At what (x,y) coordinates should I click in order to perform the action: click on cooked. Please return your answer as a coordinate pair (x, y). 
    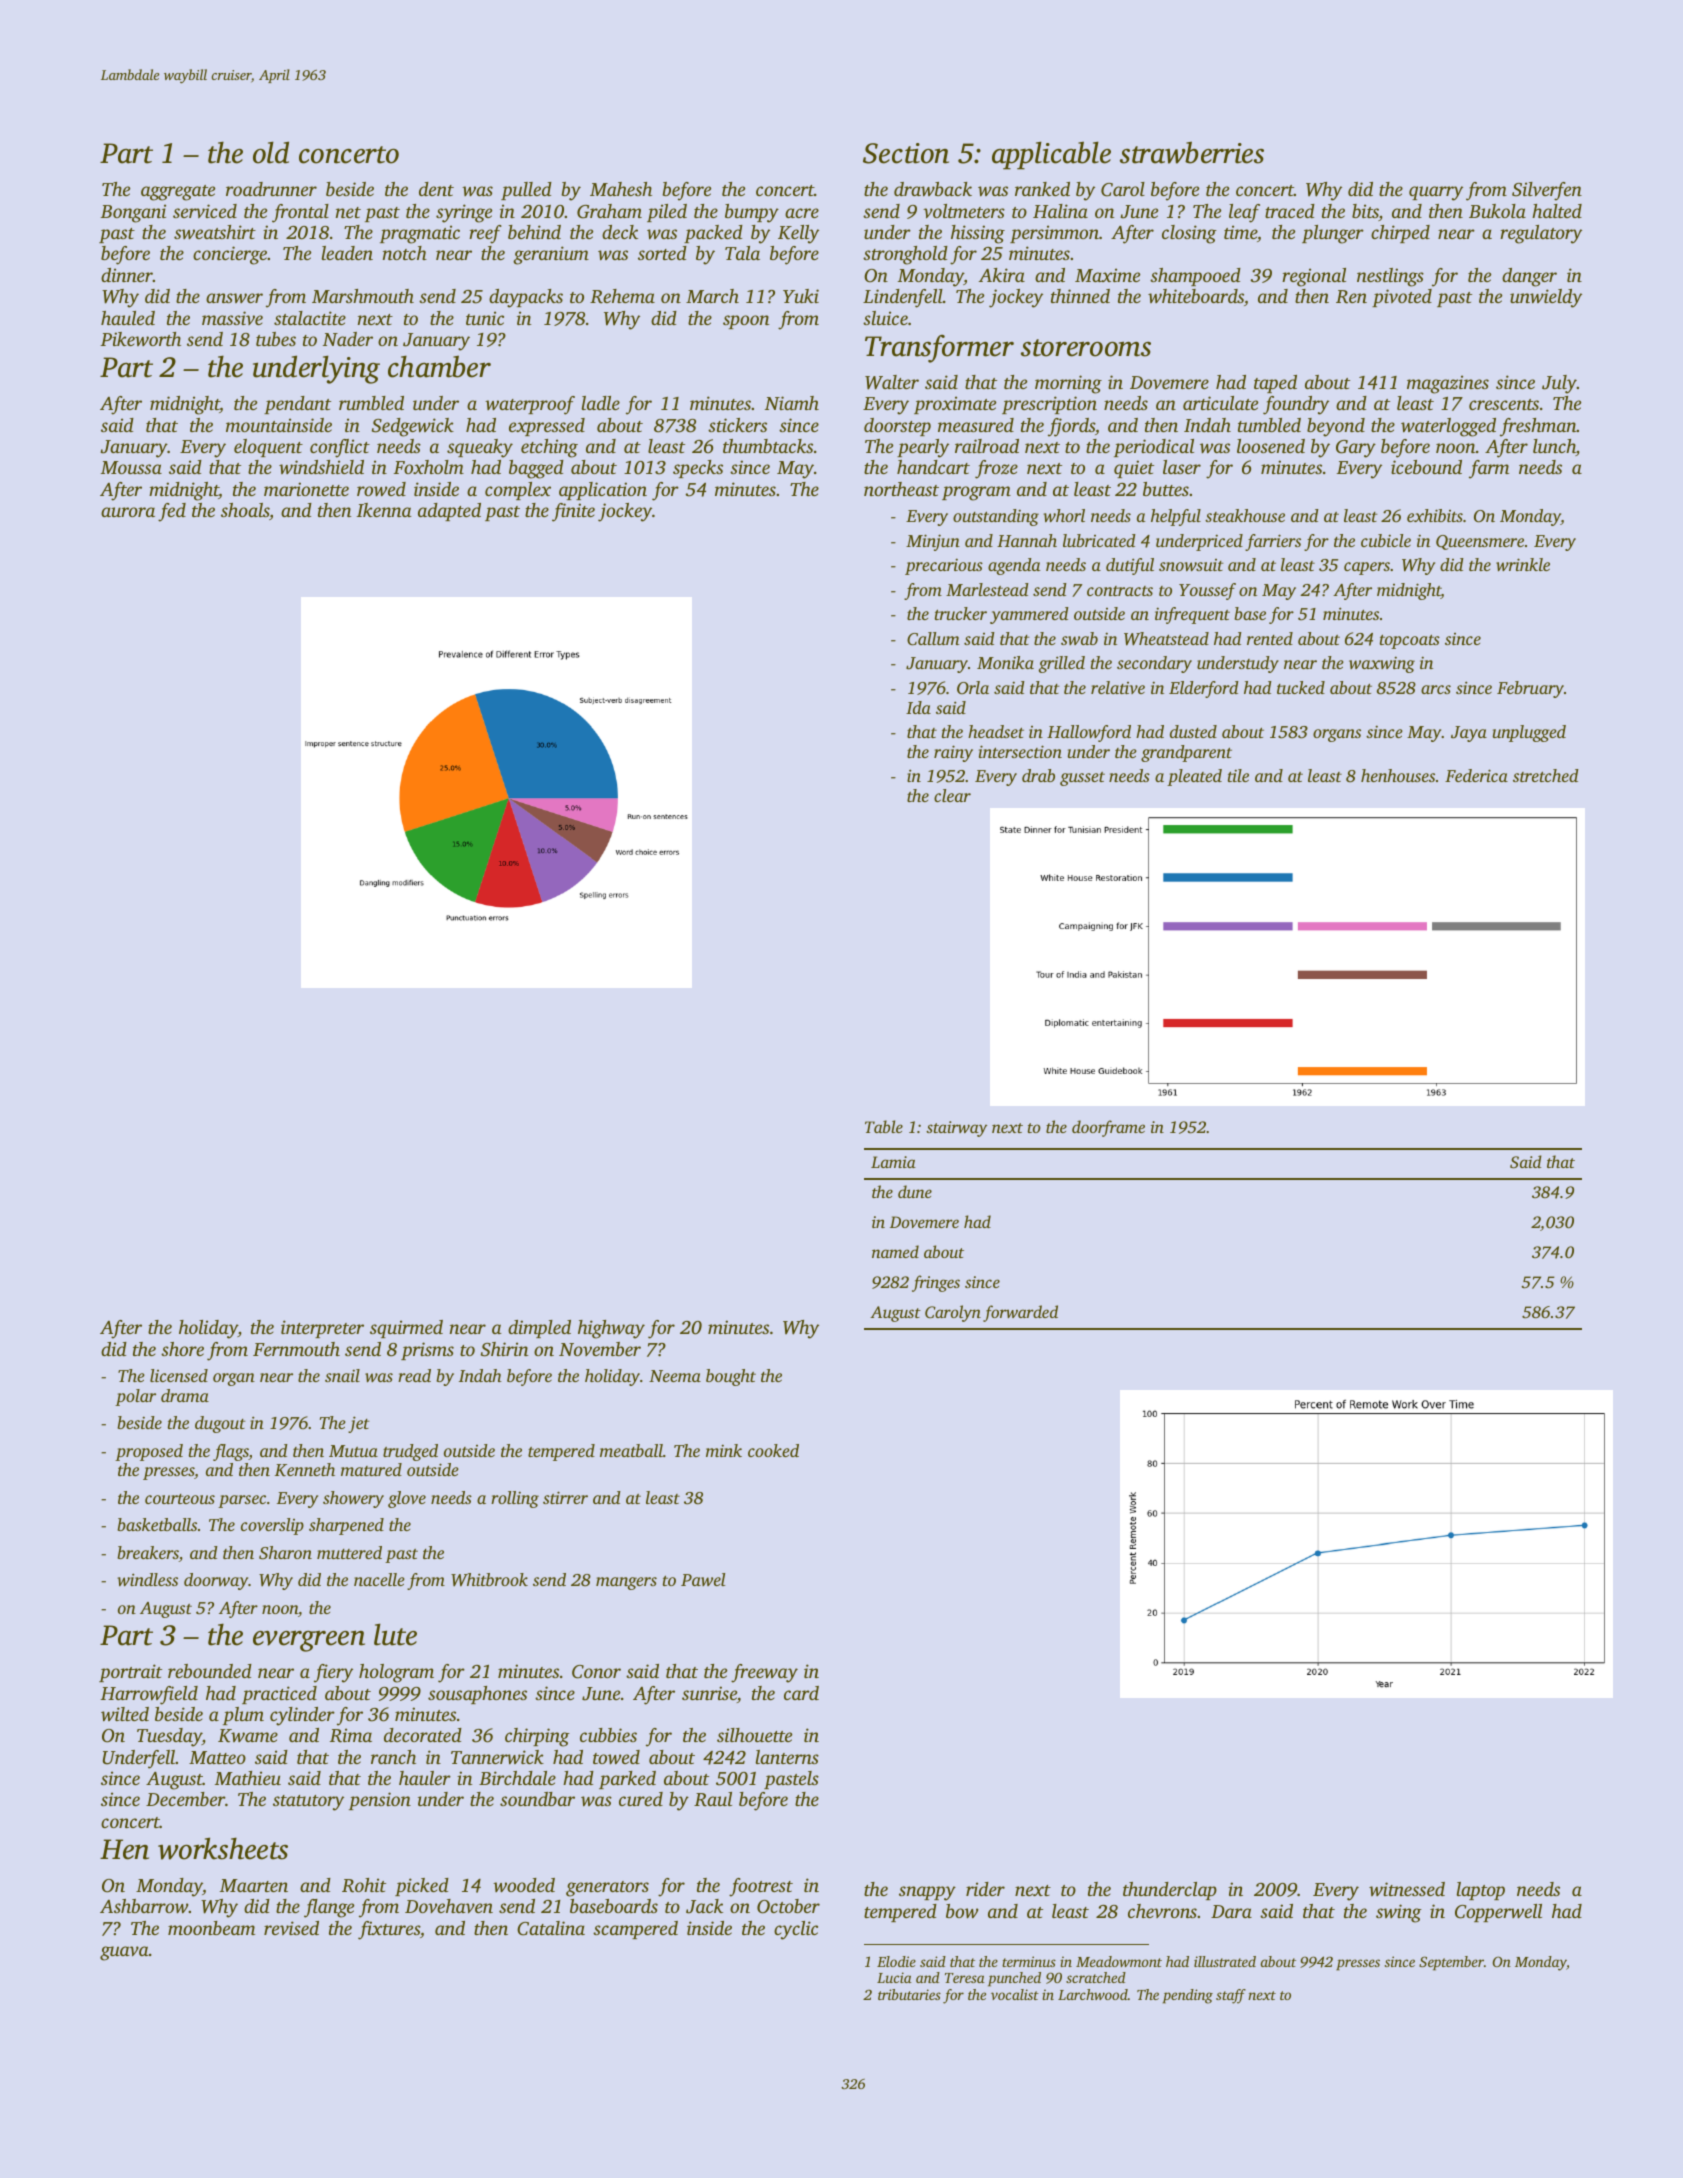
    Looking at the image, I should click on (773, 1450).
